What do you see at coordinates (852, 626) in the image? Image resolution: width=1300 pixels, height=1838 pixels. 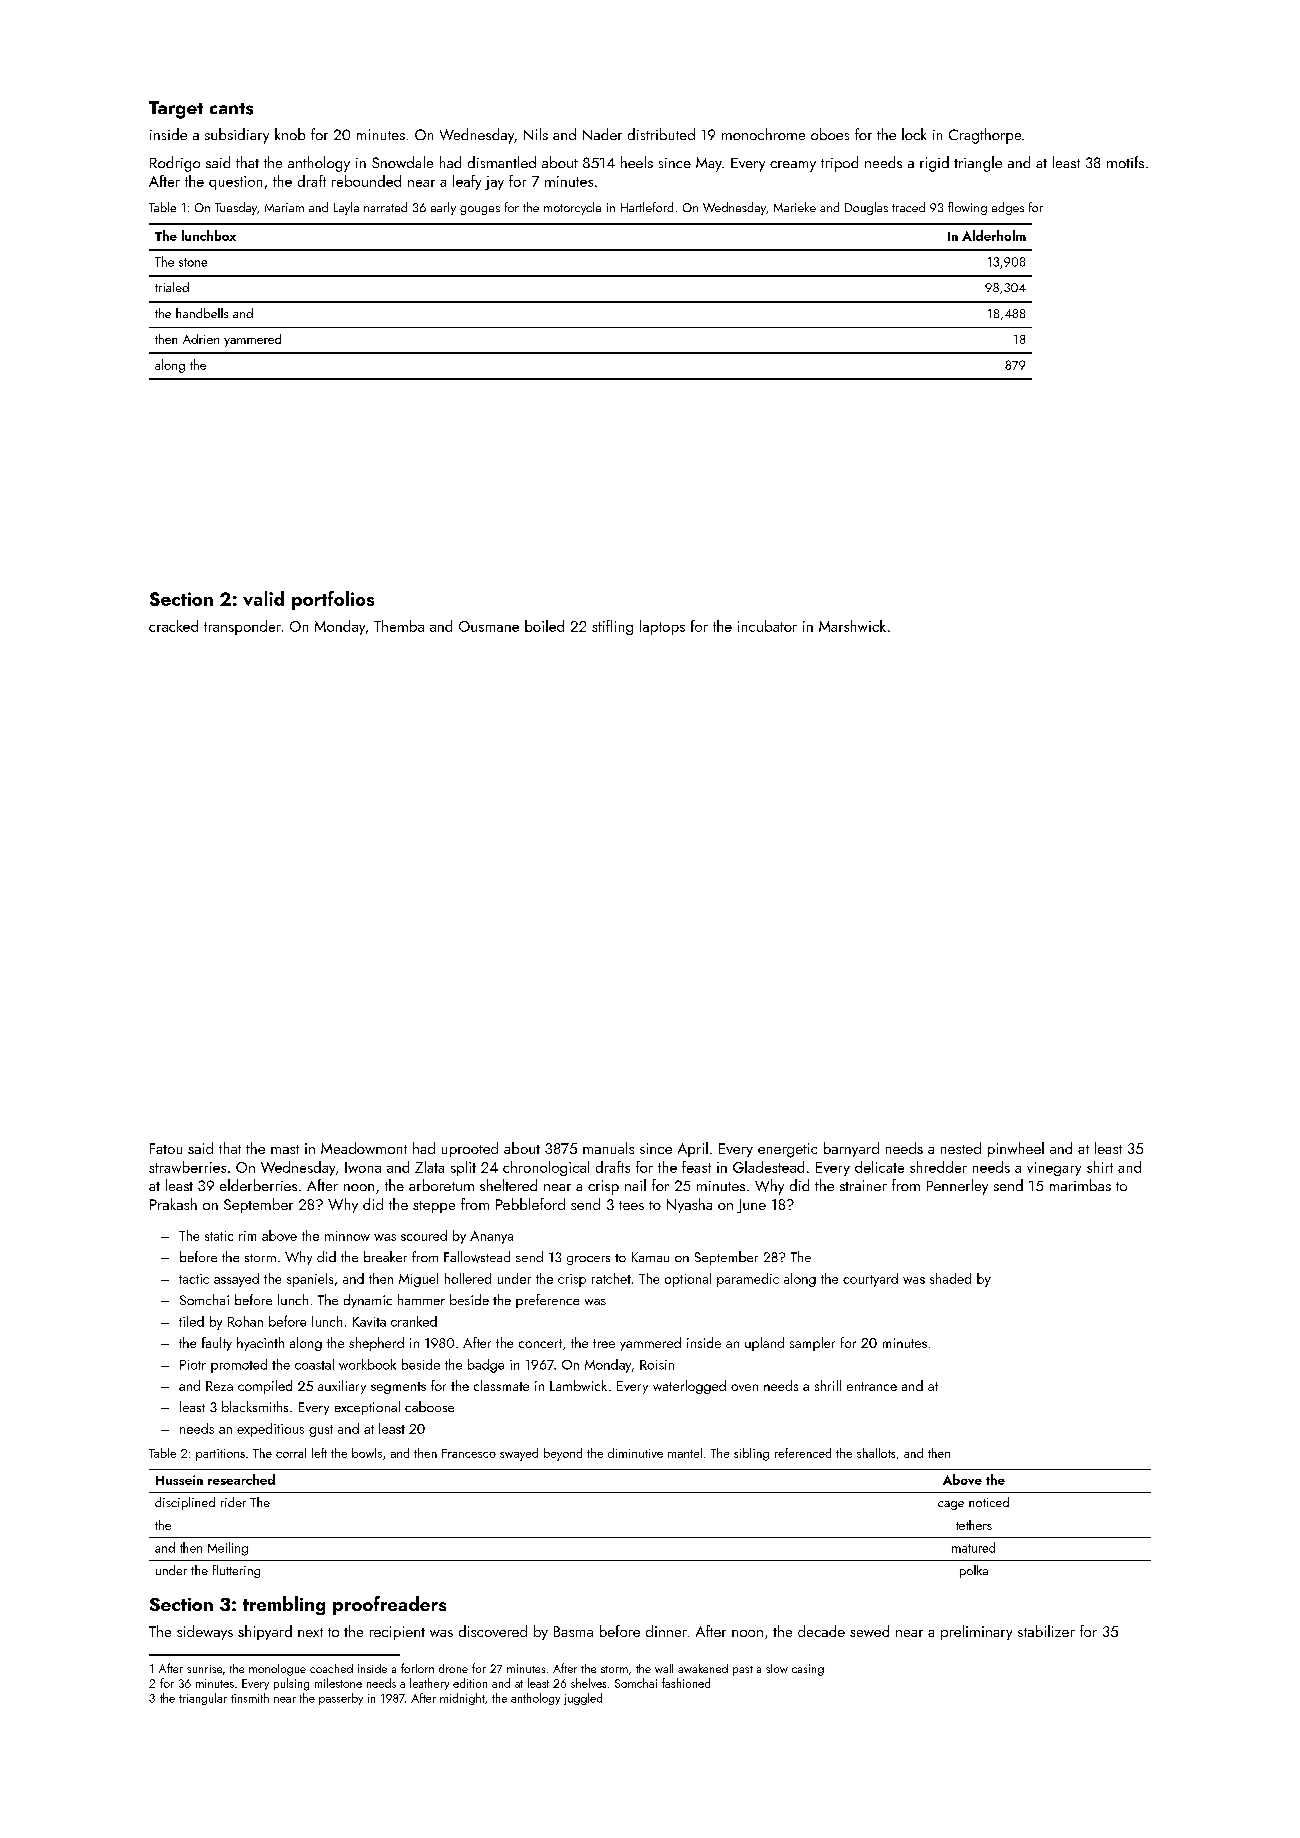 I see `Marshwick` at bounding box center [852, 626].
